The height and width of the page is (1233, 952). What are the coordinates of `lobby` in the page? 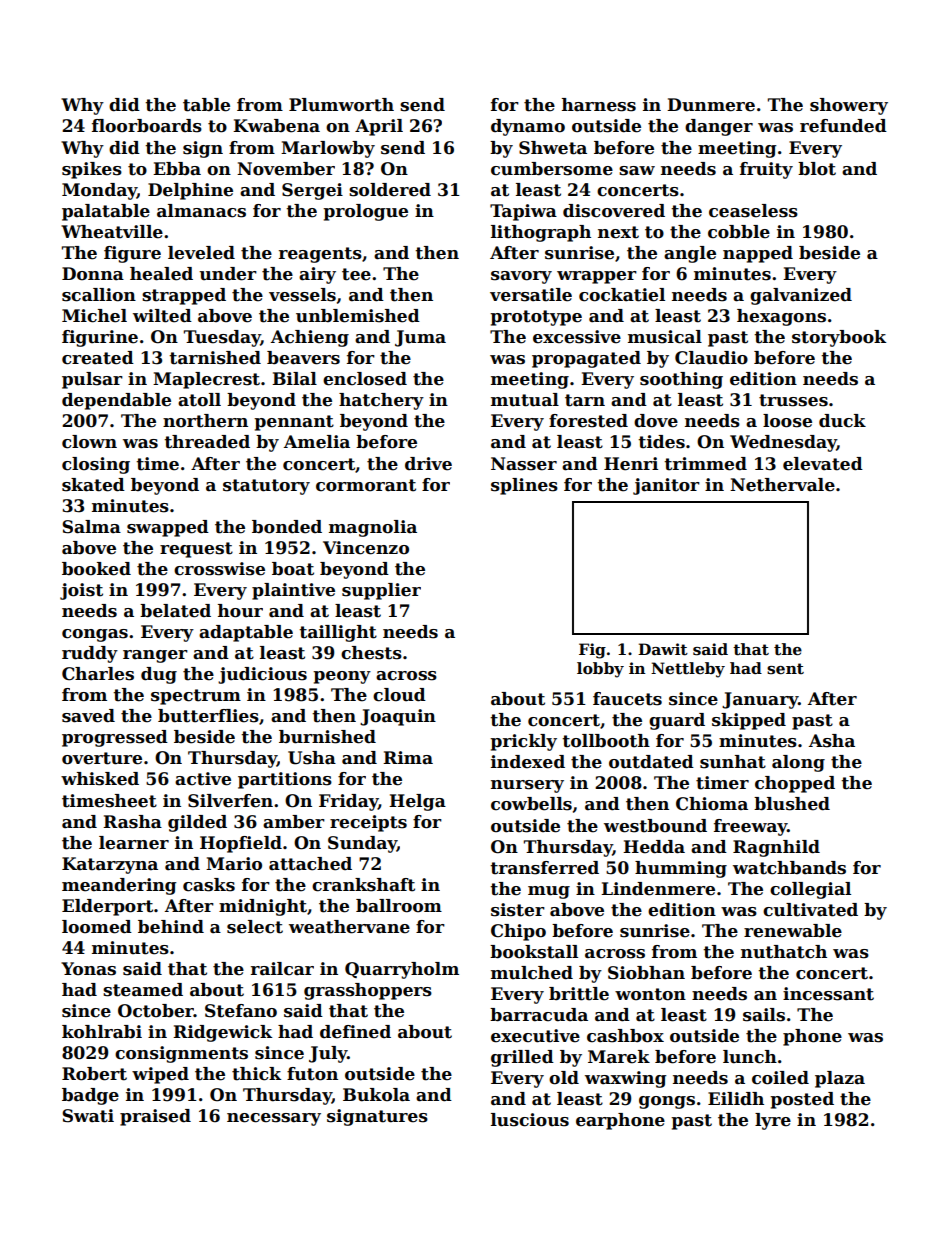 It's located at (600, 670).
